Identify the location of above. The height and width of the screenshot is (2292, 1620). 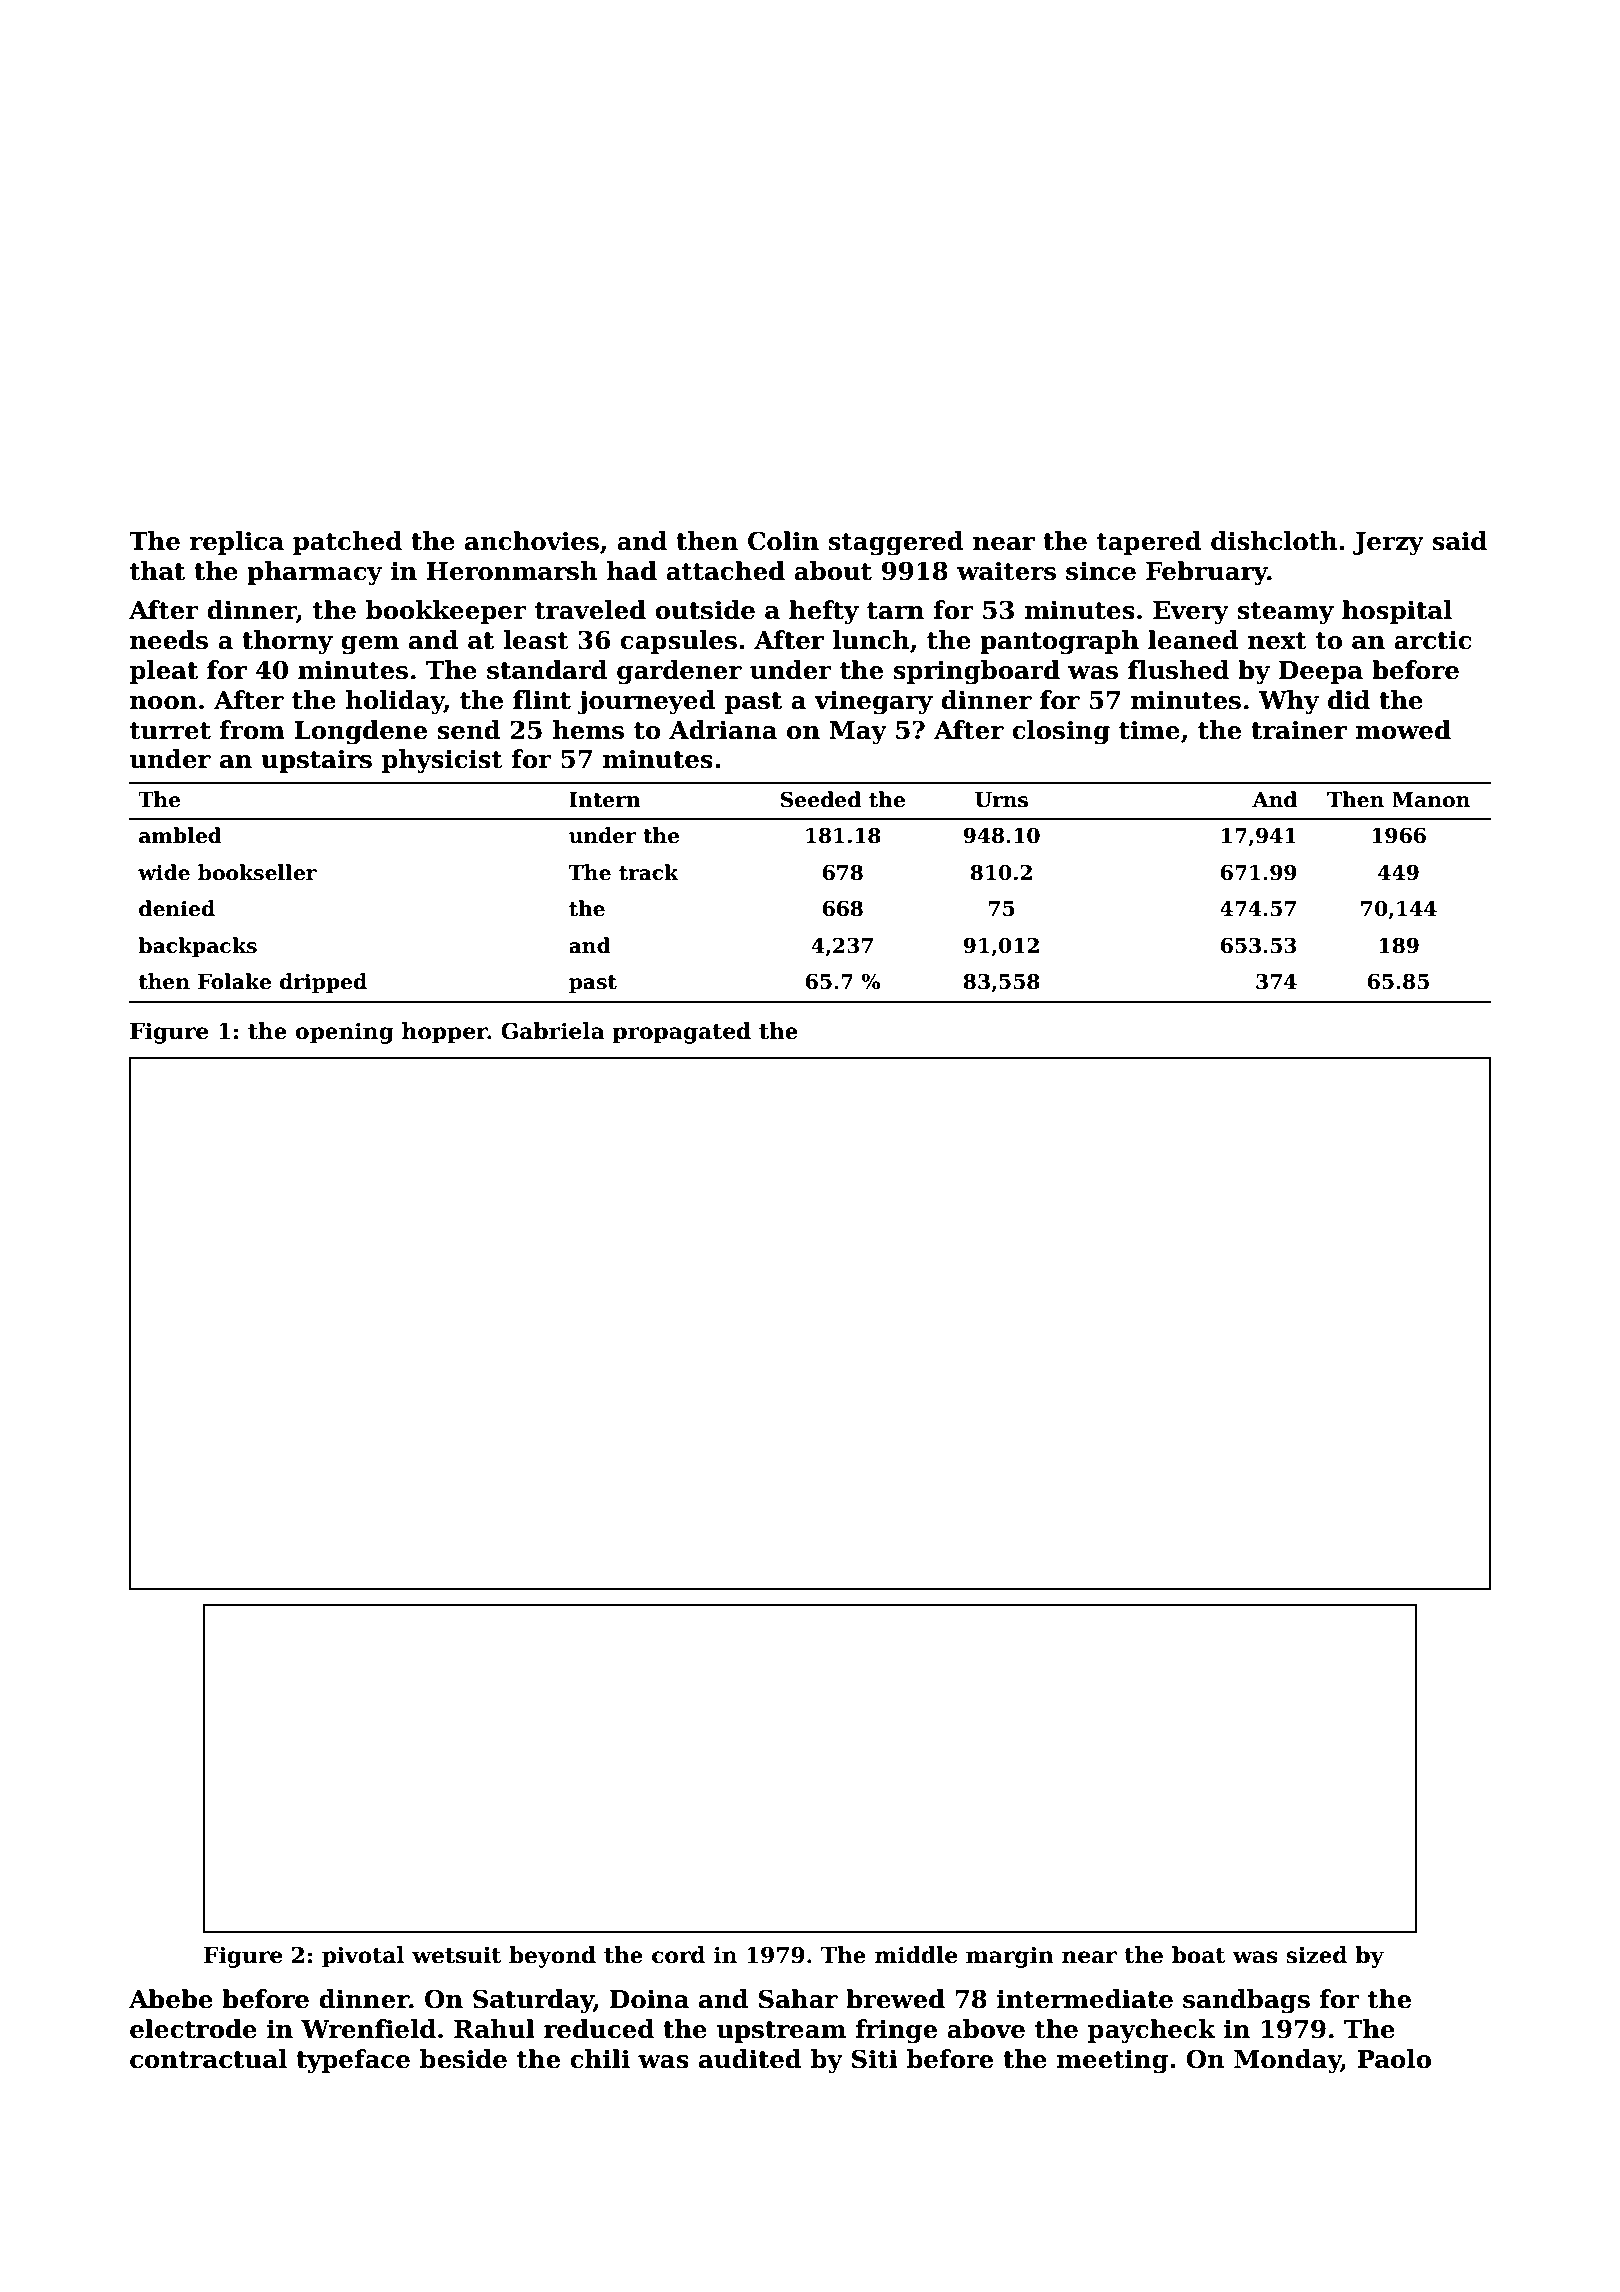
(986, 2029).
